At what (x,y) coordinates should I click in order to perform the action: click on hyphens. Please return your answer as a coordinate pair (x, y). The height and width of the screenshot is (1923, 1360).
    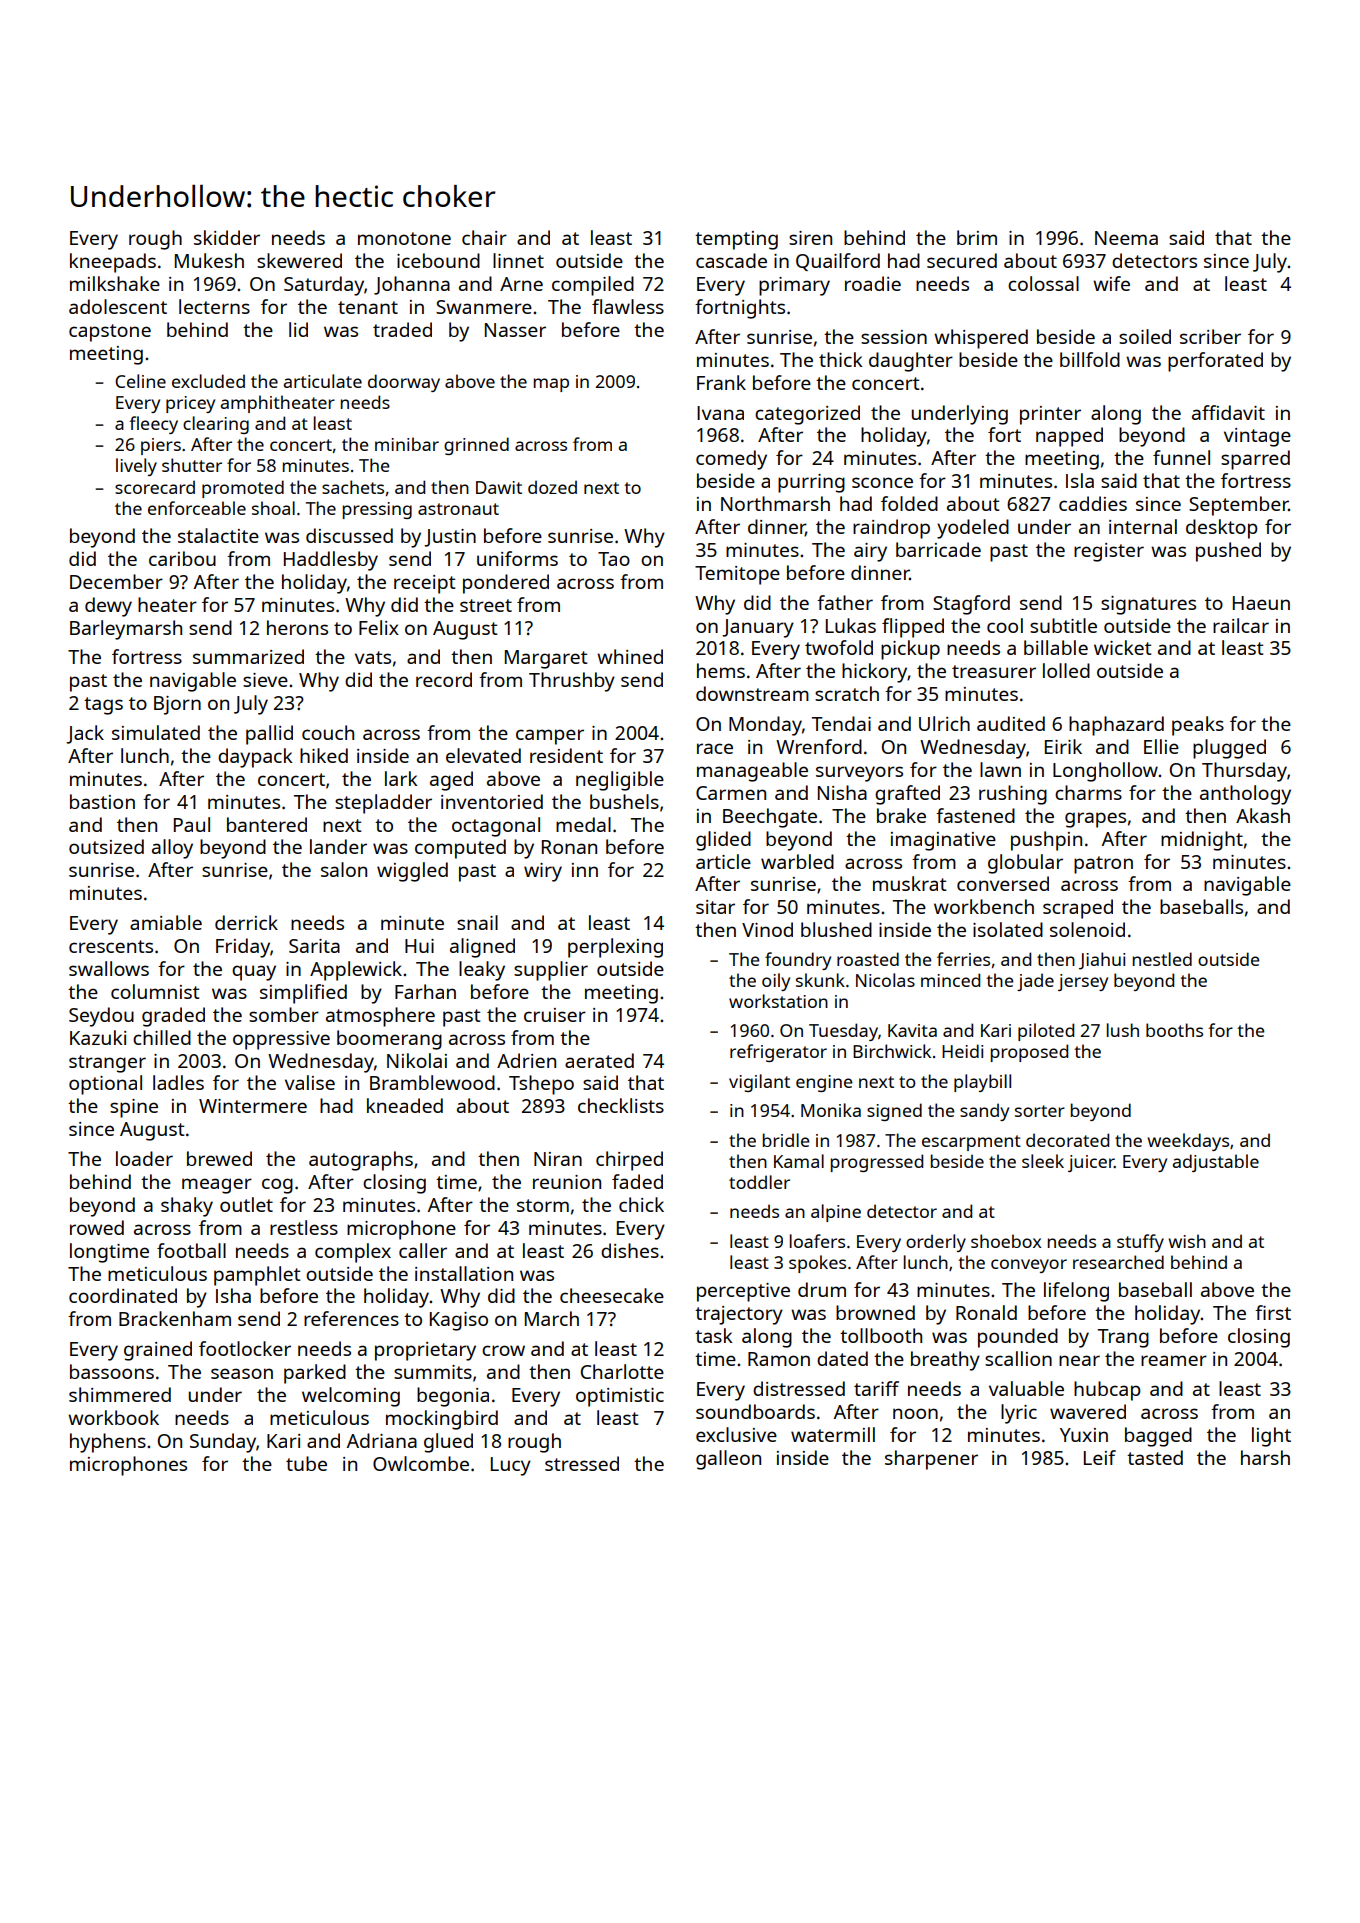
    Looking at the image, I should click on (108, 1443).
